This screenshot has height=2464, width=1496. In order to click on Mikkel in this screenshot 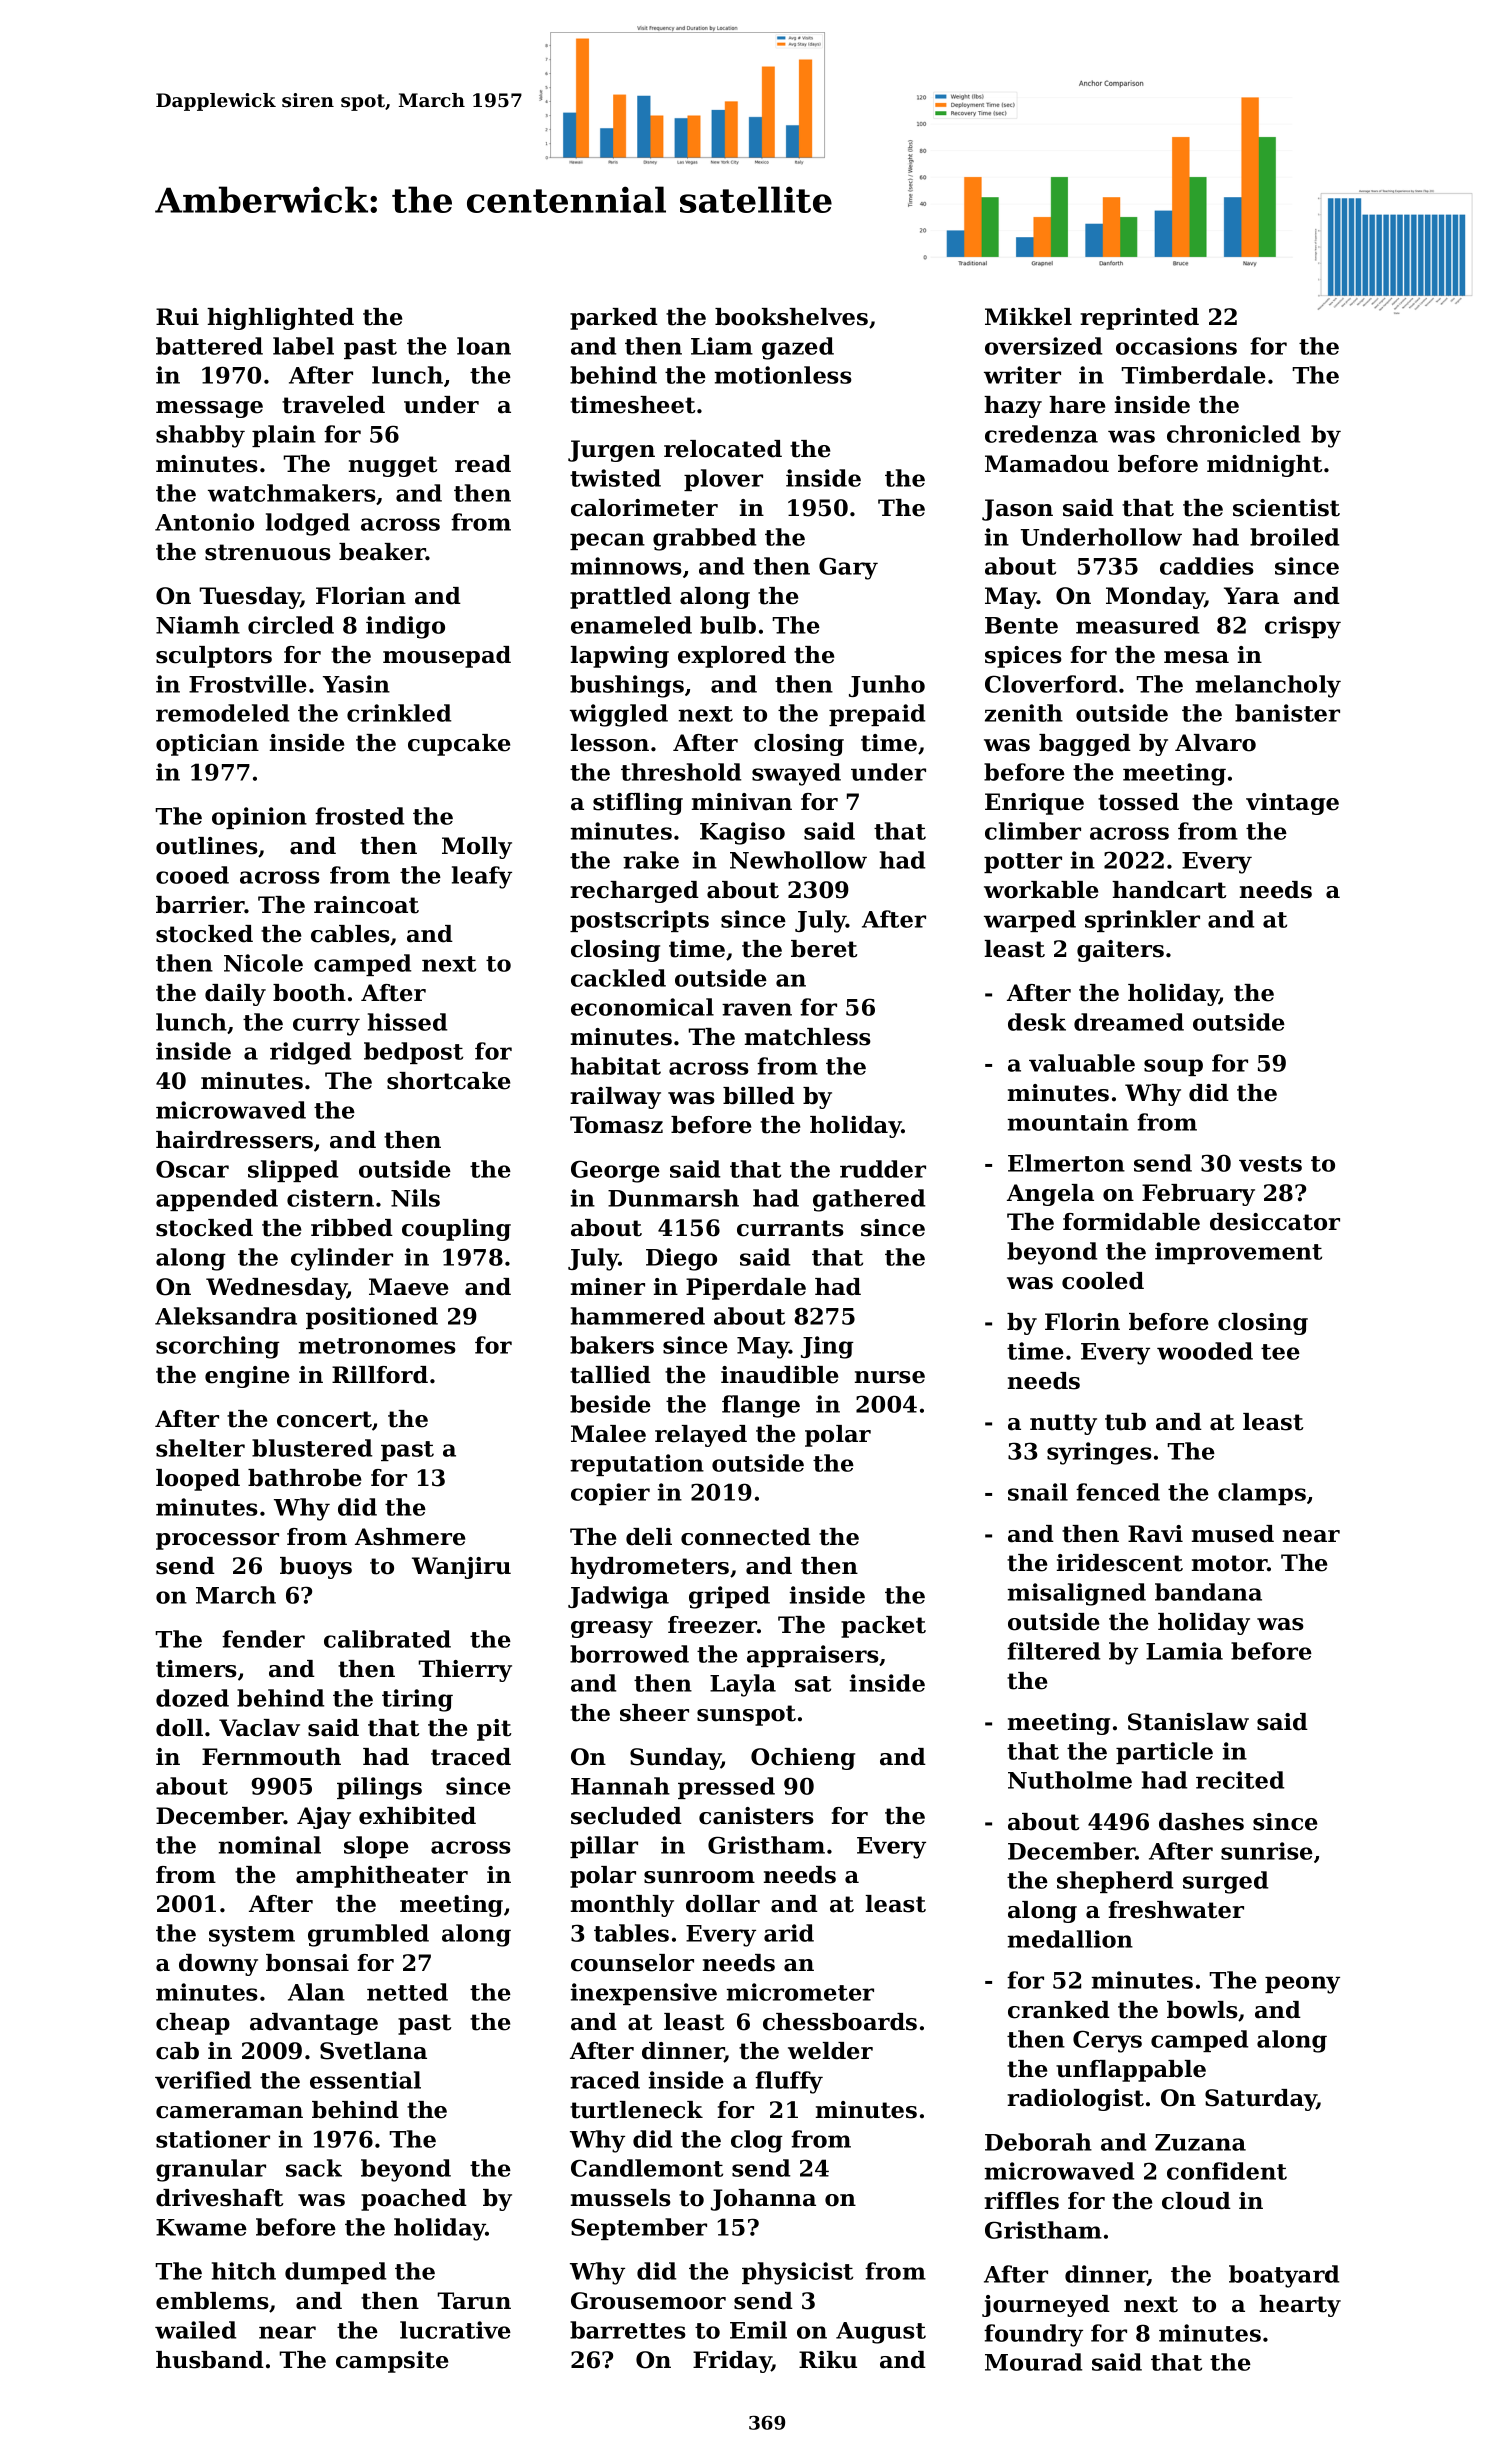, I will do `click(1028, 317)`.
